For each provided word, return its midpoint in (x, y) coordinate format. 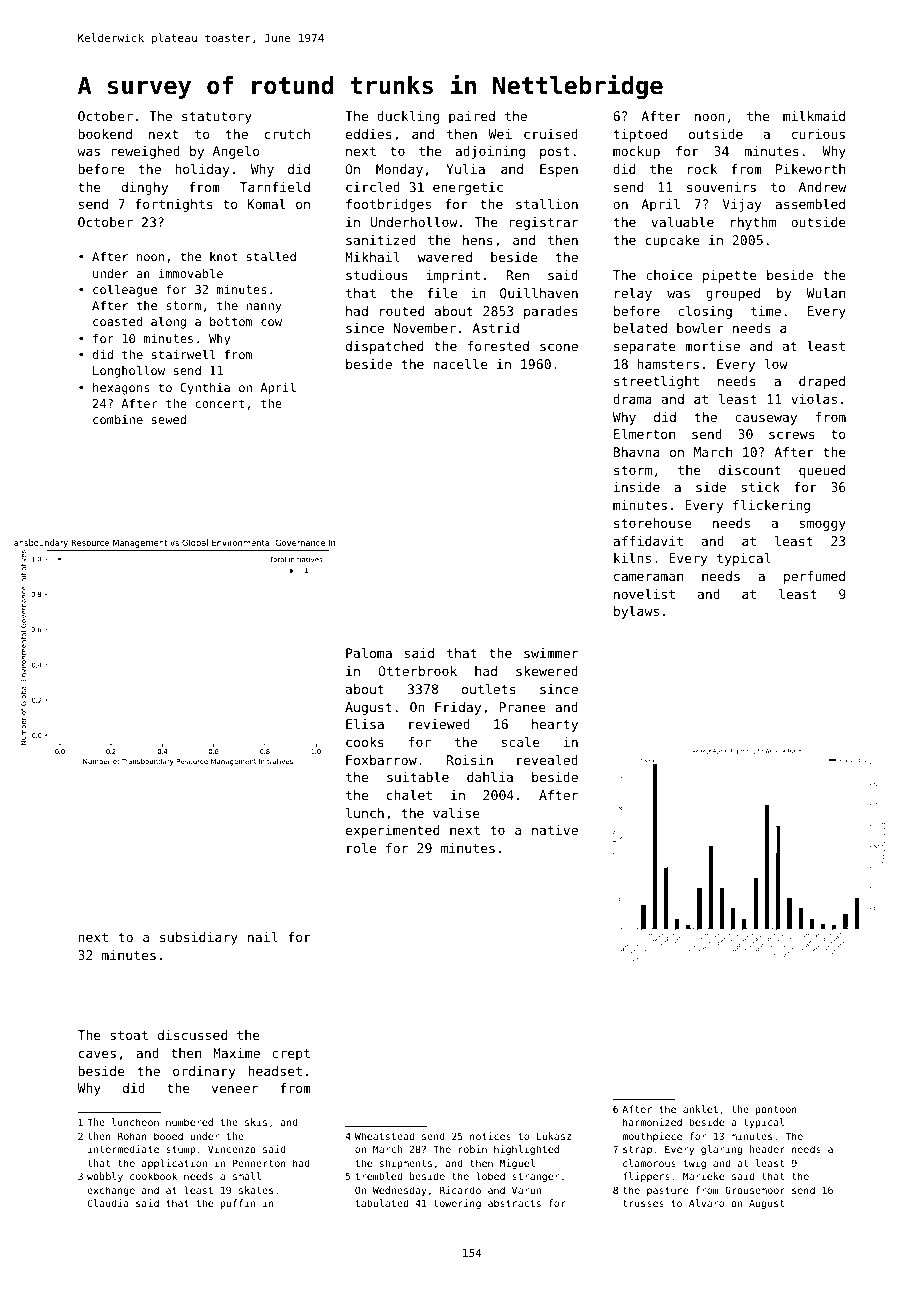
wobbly (105, 1177)
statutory (217, 118)
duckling (408, 117)
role (361, 848)
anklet (700, 1109)
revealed (547, 760)
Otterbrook (418, 671)
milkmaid (814, 116)
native (555, 830)
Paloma (369, 653)
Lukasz (554, 1136)
